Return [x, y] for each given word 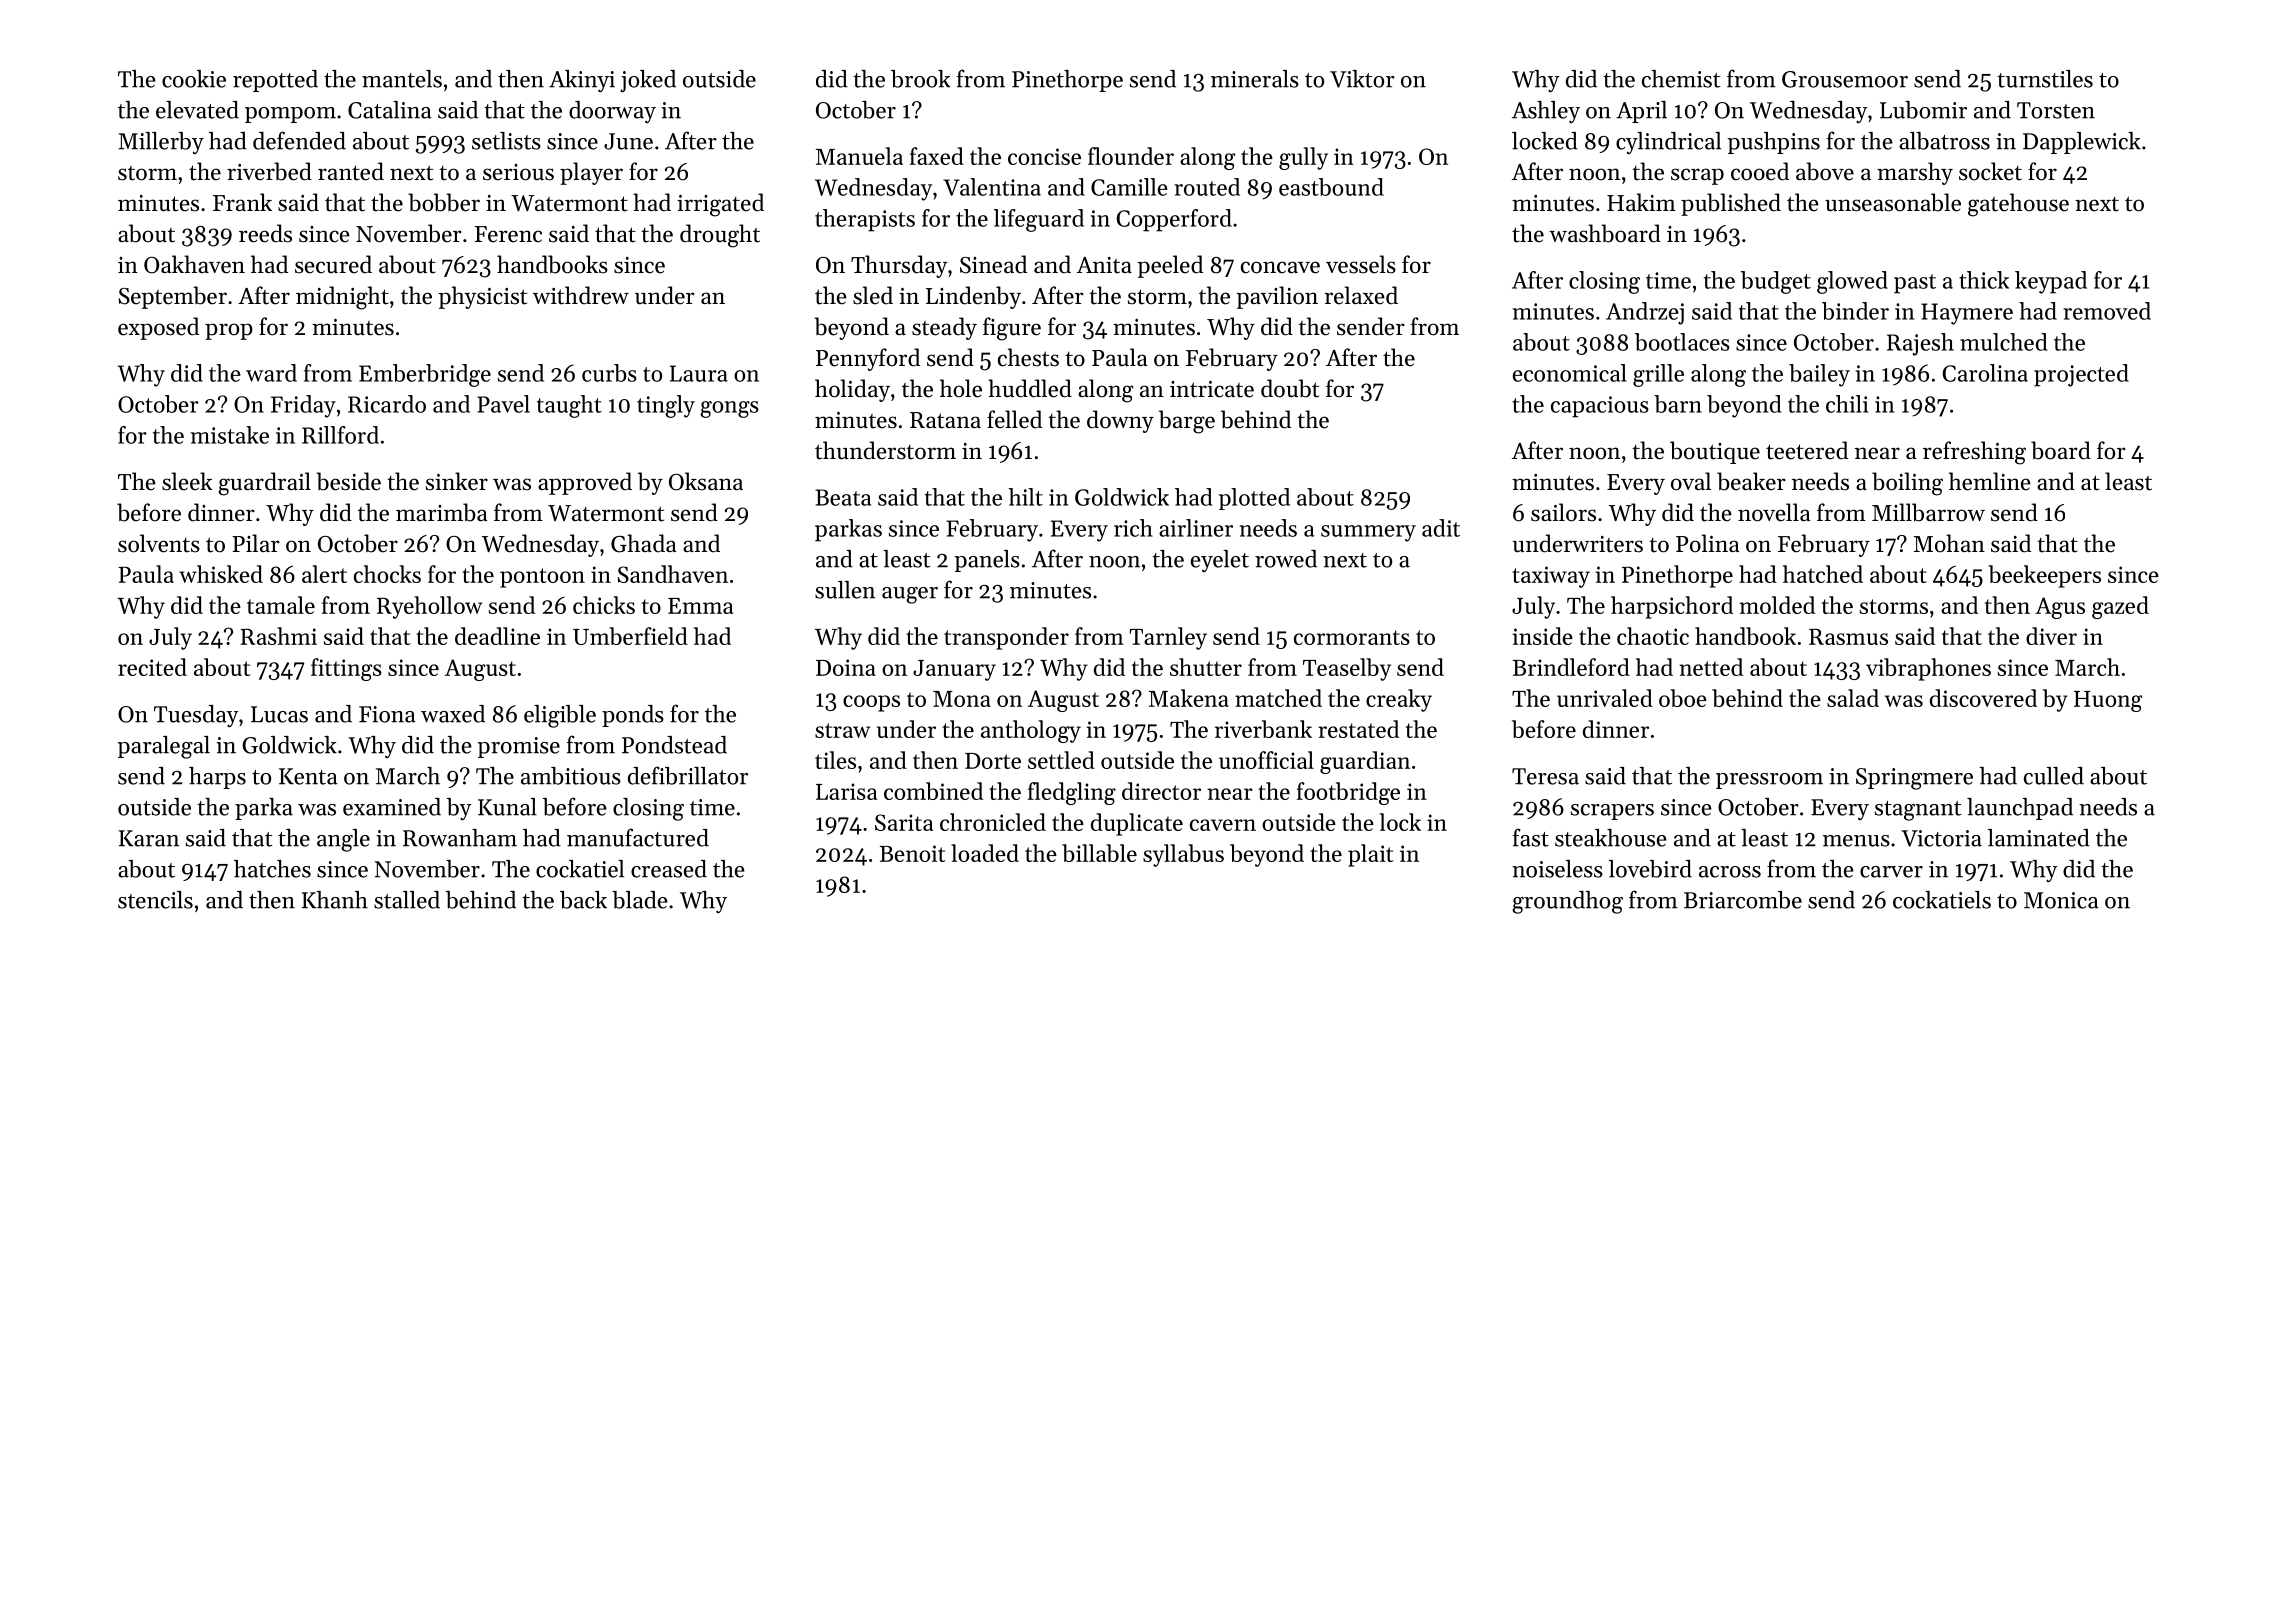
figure [1012, 329]
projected [2081, 375]
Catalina [390, 110]
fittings [346, 669]
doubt [1290, 388]
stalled [407, 900]
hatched [1823, 574]
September [173, 297]
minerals [1255, 79]
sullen [845, 590]
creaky [1399, 700]
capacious [1600, 407]
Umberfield [630, 636]
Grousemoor [1845, 79]
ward [271, 373]
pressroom [1769, 781]
